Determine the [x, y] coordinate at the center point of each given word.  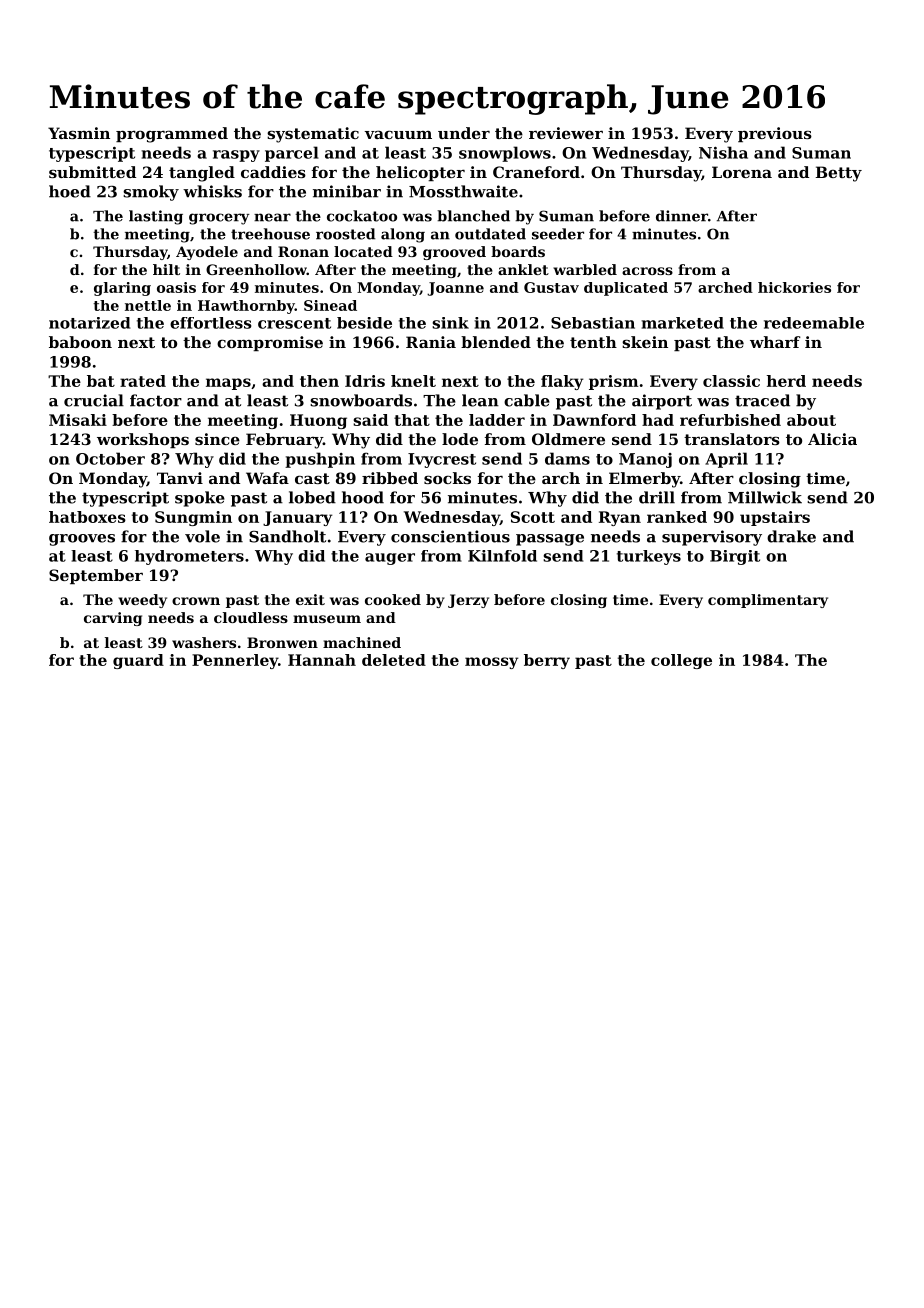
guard [138, 661]
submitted [92, 172]
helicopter [420, 173]
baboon [80, 342]
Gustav [551, 287]
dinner [682, 216]
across [647, 271]
